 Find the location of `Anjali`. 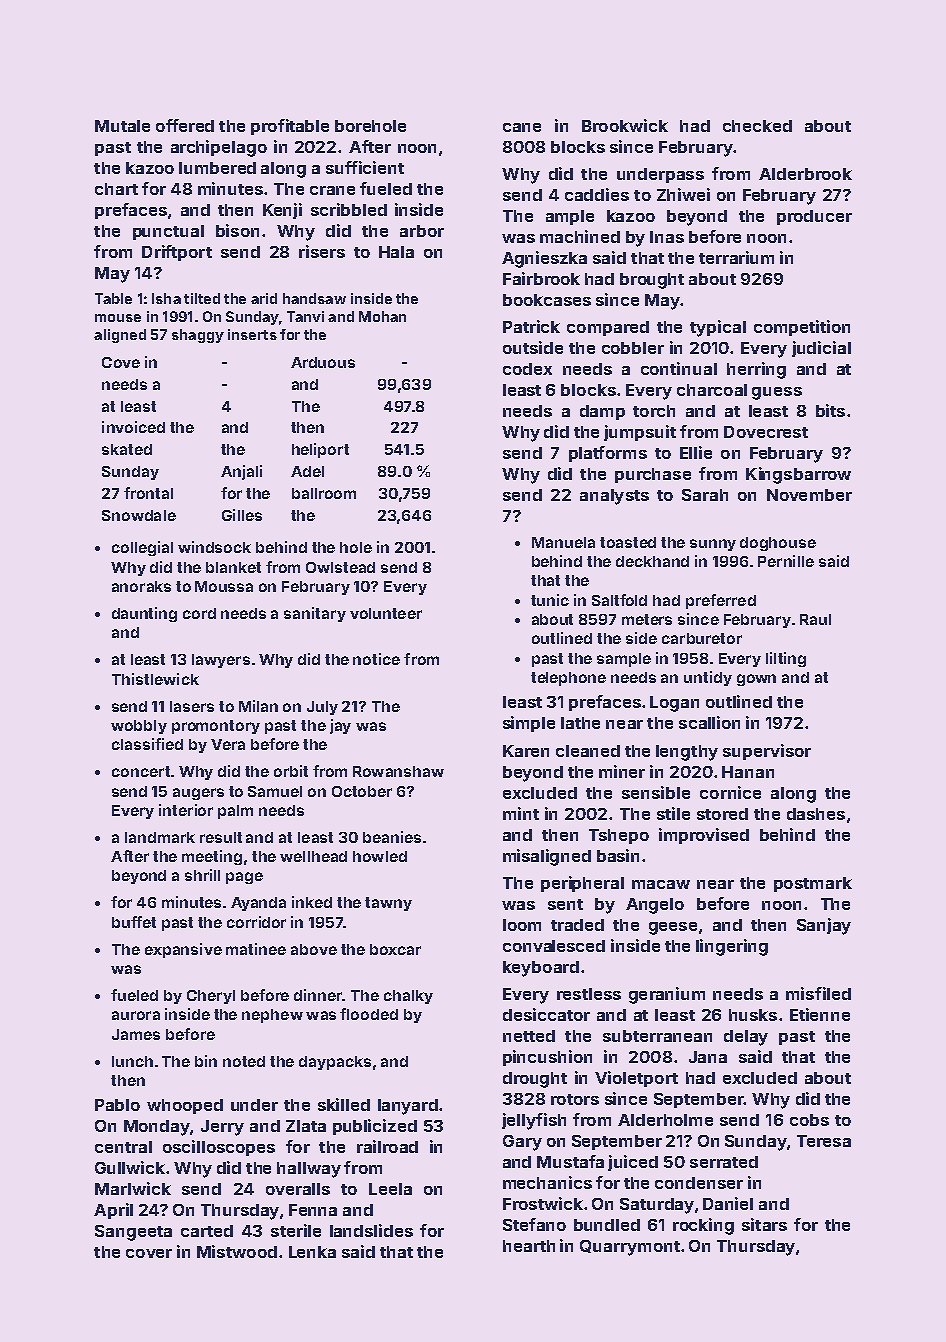

Anjali is located at coordinates (241, 472).
